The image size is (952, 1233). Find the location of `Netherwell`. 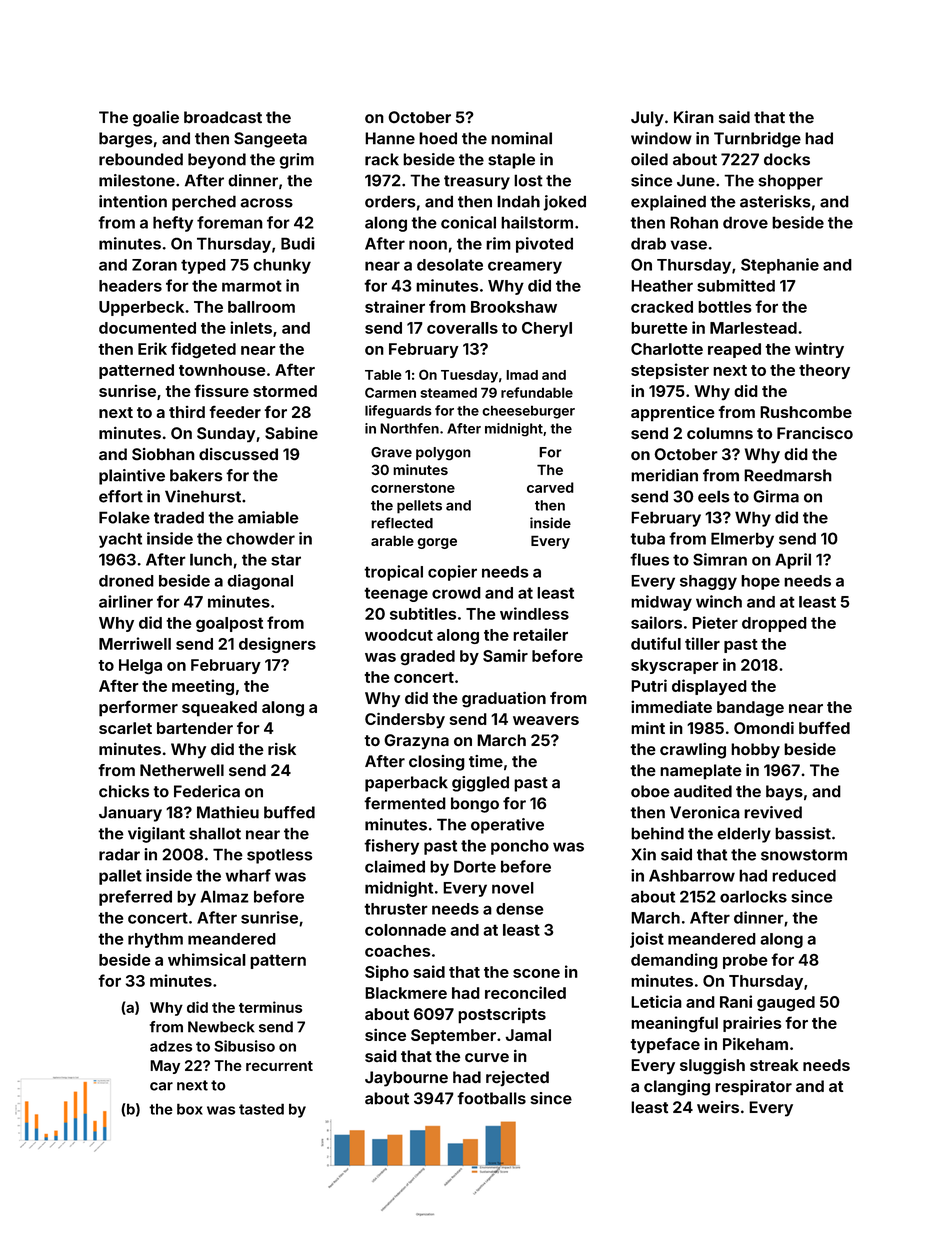

Netherwell is located at coordinates (182, 770).
